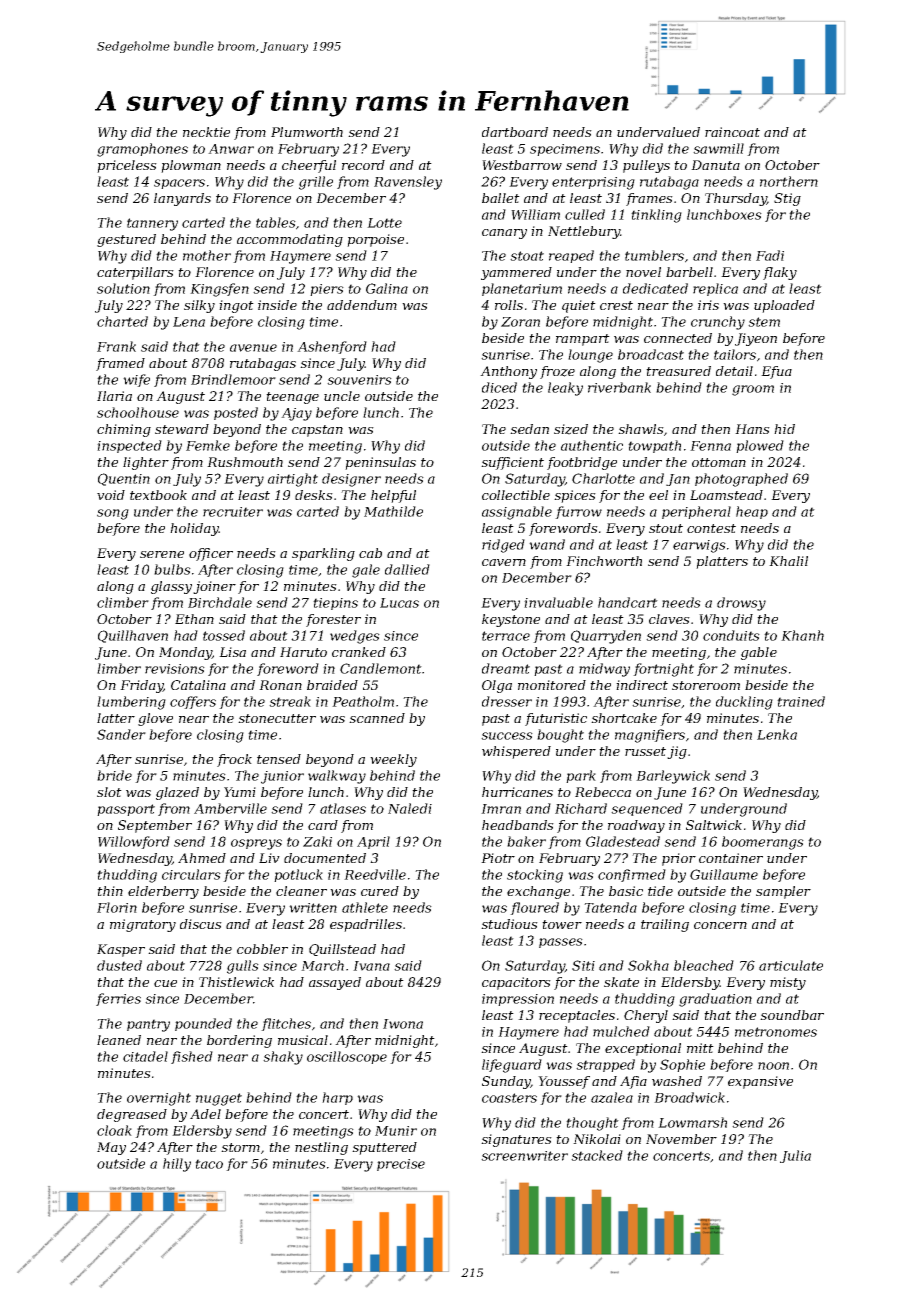  What do you see at coordinates (776, 1032) in the screenshot?
I see `metronomes` at bounding box center [776, 1032].
